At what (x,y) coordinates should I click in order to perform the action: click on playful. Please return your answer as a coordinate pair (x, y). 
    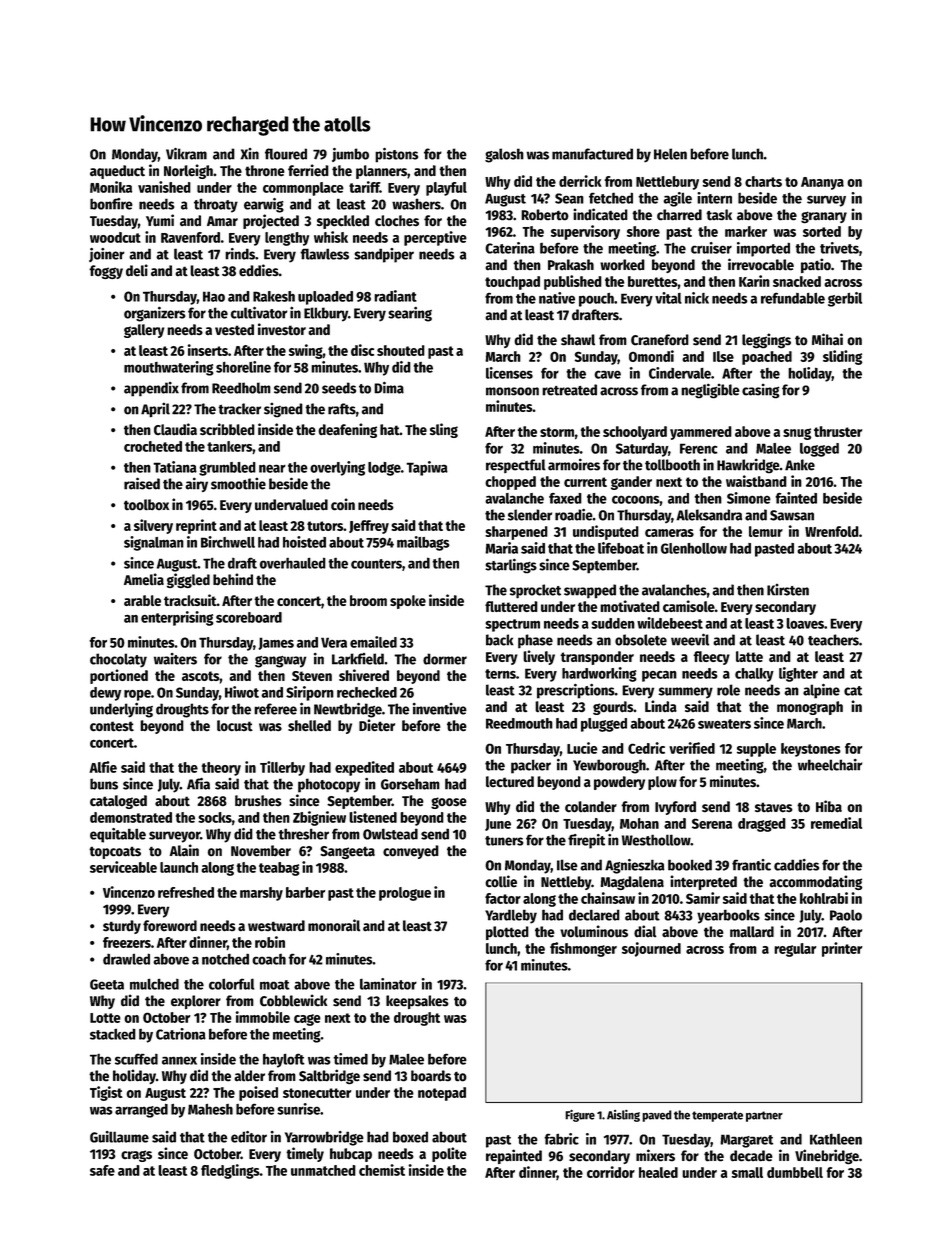
    Looking at the image, I should click on (446, 189).
